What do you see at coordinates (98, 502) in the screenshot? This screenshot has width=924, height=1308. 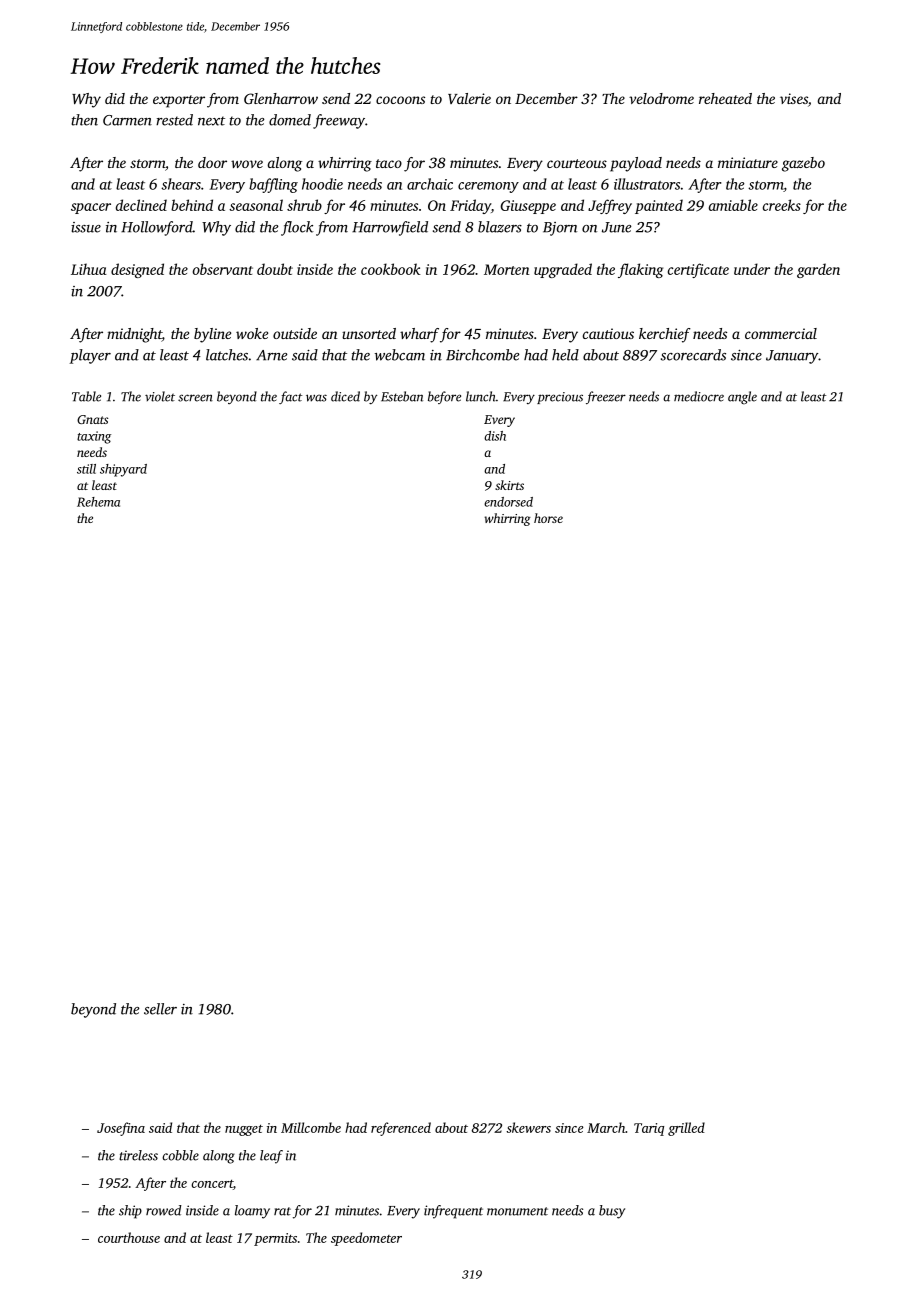 I see `Rehema` at bounding box center [98, 502].
